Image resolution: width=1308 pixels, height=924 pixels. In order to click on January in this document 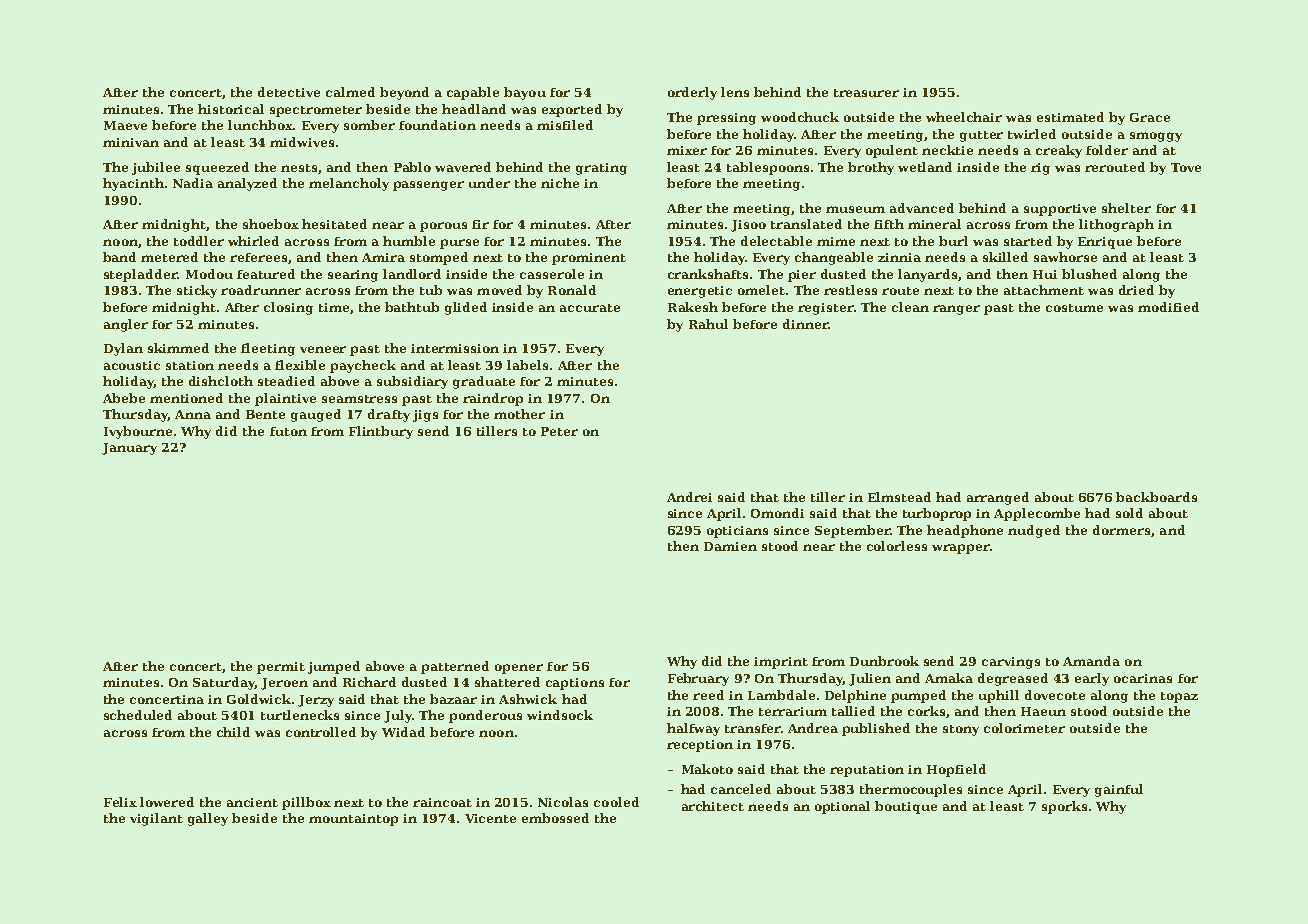, I will do `click(129, 449)`.
